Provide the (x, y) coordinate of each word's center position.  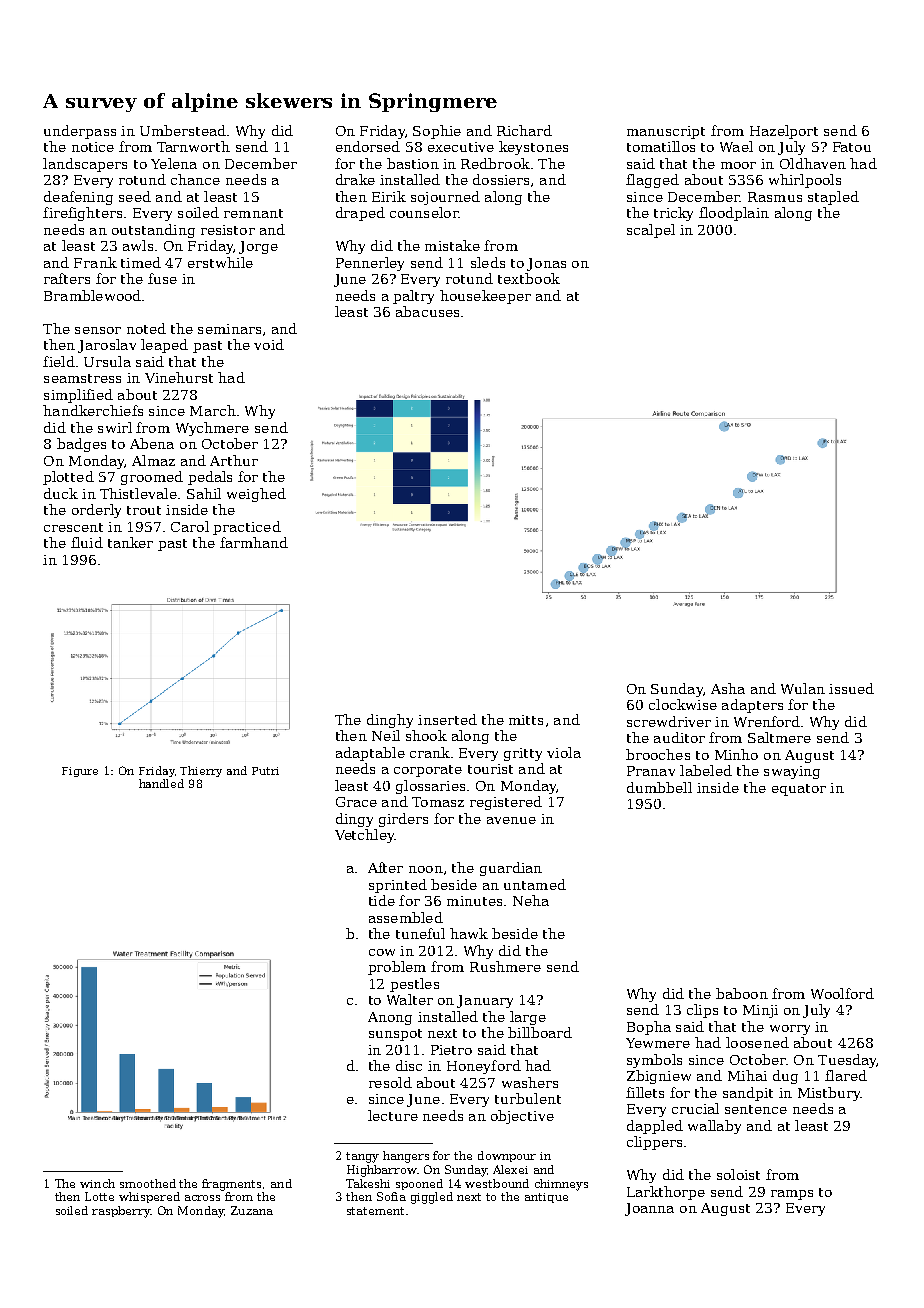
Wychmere (212, 429)
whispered (149, 1197)
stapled (833, 198)
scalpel (651, 231)
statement (375, 1211)
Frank (95, 262)
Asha (728, 688)
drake (355, 179)
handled (161, 783)
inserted (447, 719)
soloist (738, 1174)
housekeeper (485, 297)
